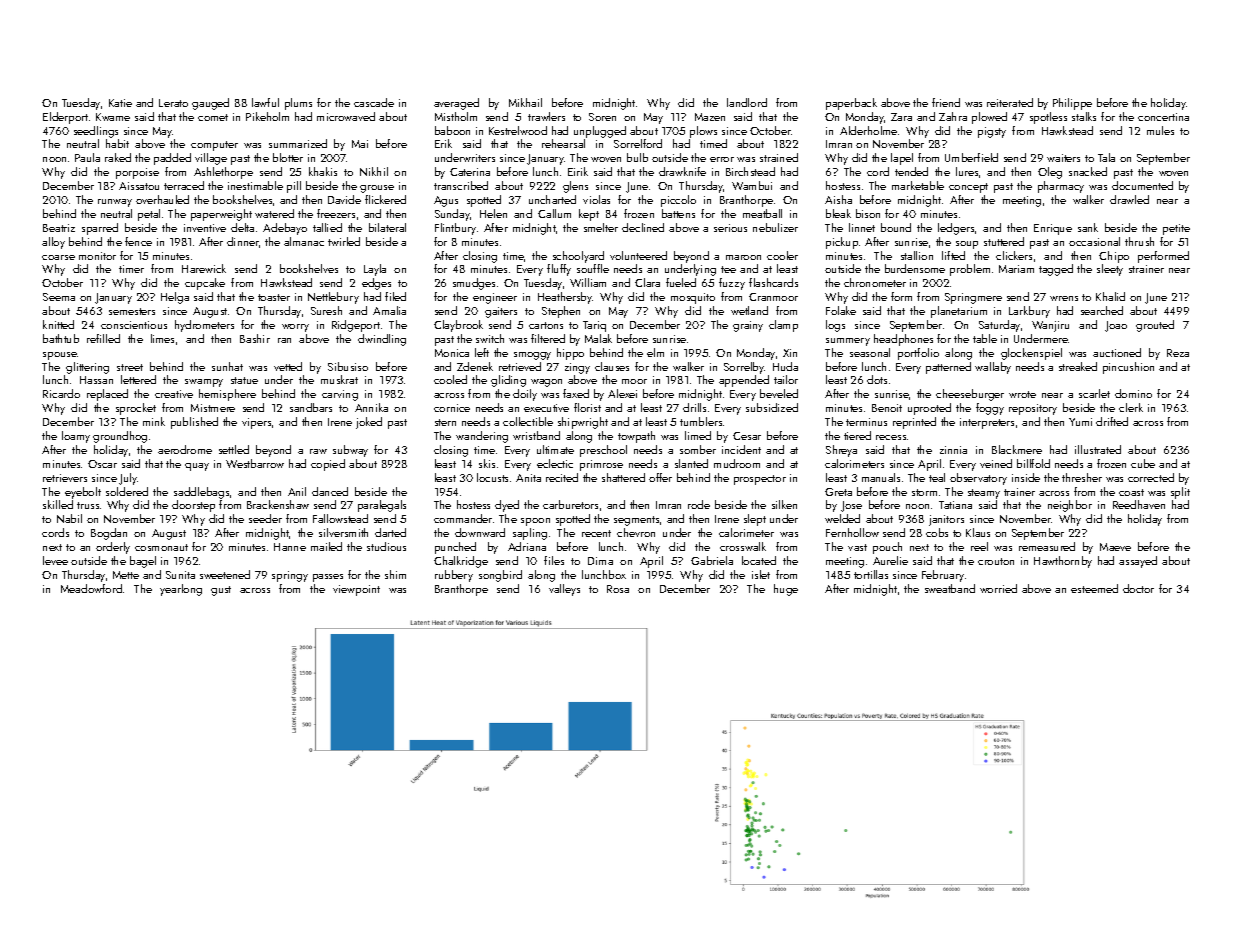 Image resolution: width=1233 pixels, height=952 pixels. What do you see at coordinates (744, 381) in the screenshot?
I see `appended` at bounding box center [744, 381].
